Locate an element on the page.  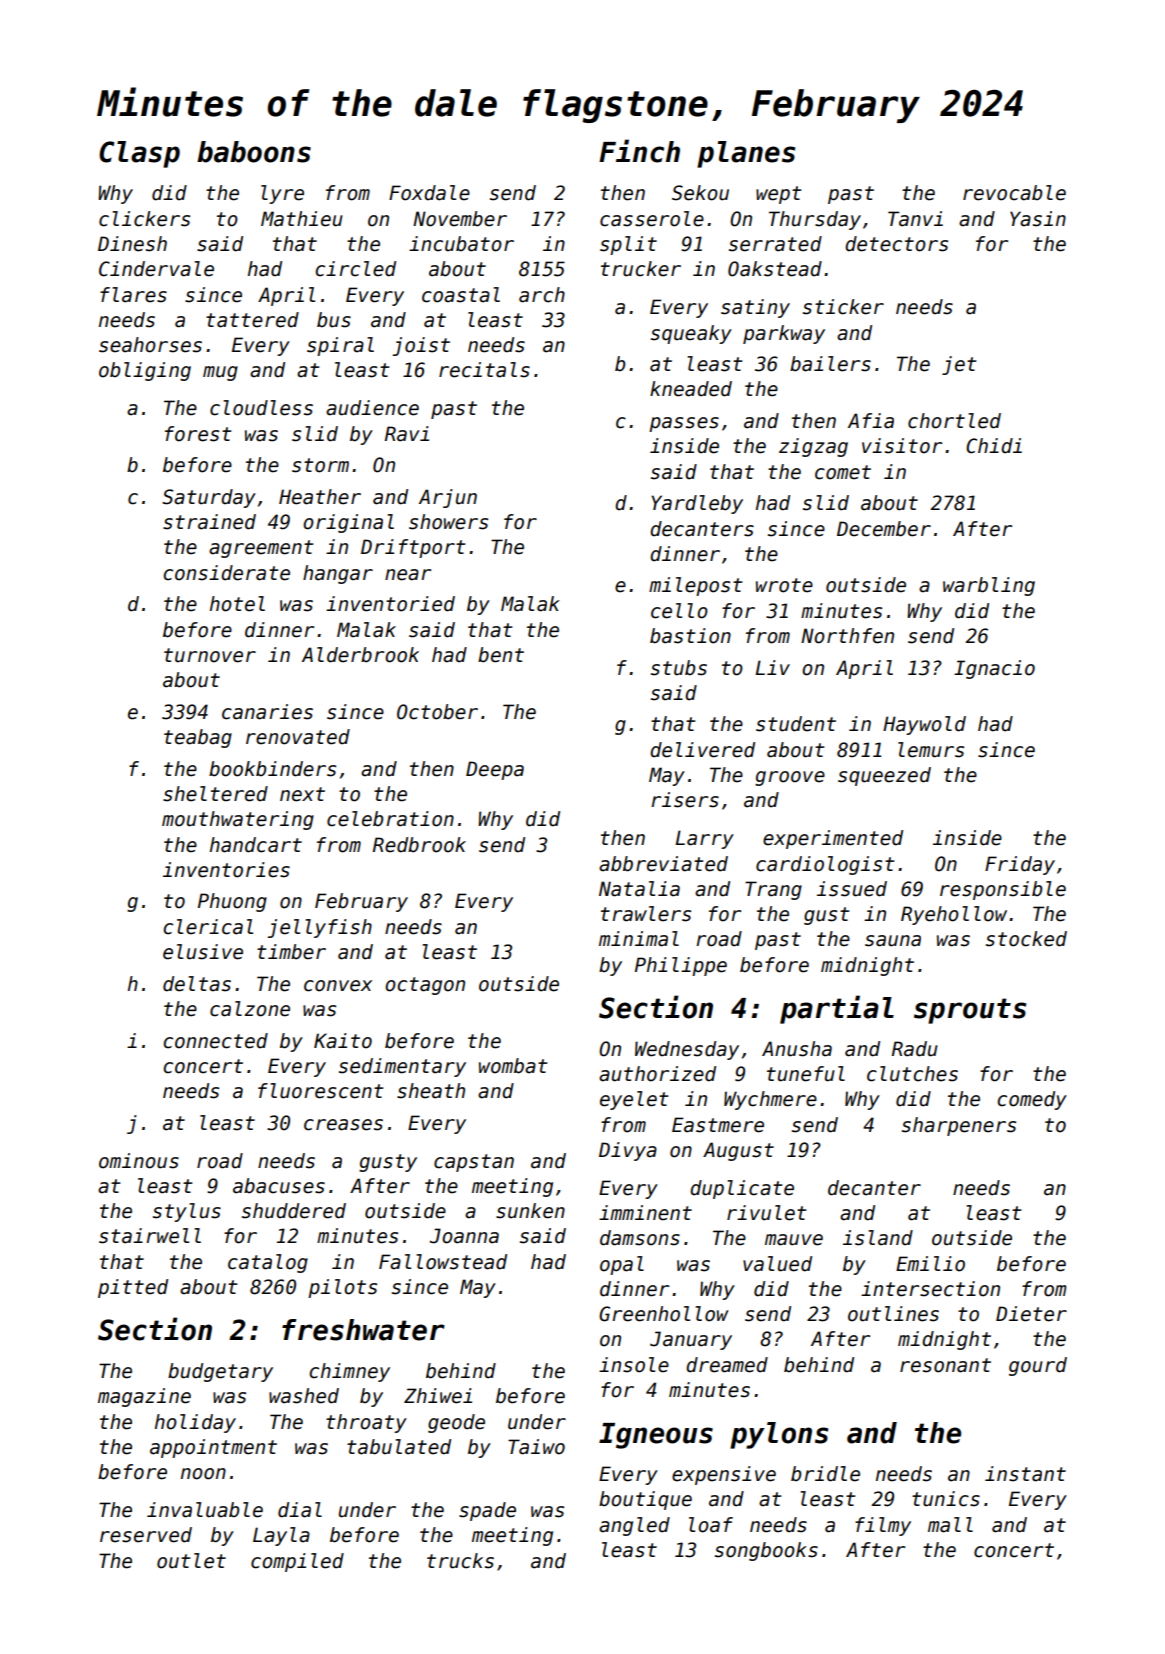
budgetary is located at coordinates (220, 1372).
